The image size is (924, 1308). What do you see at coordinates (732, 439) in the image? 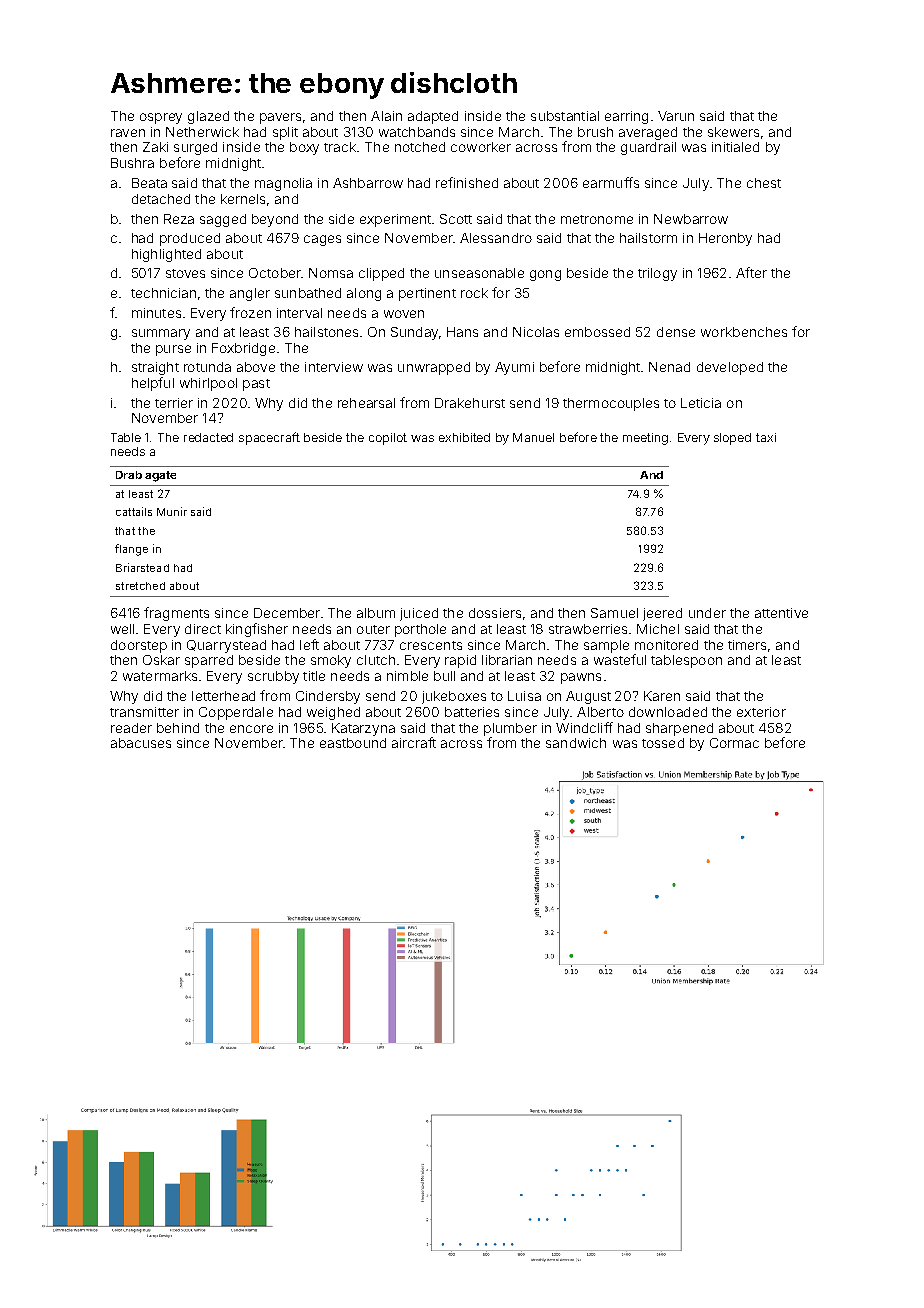
I see `sloped` at bounding box center [732, 439].
